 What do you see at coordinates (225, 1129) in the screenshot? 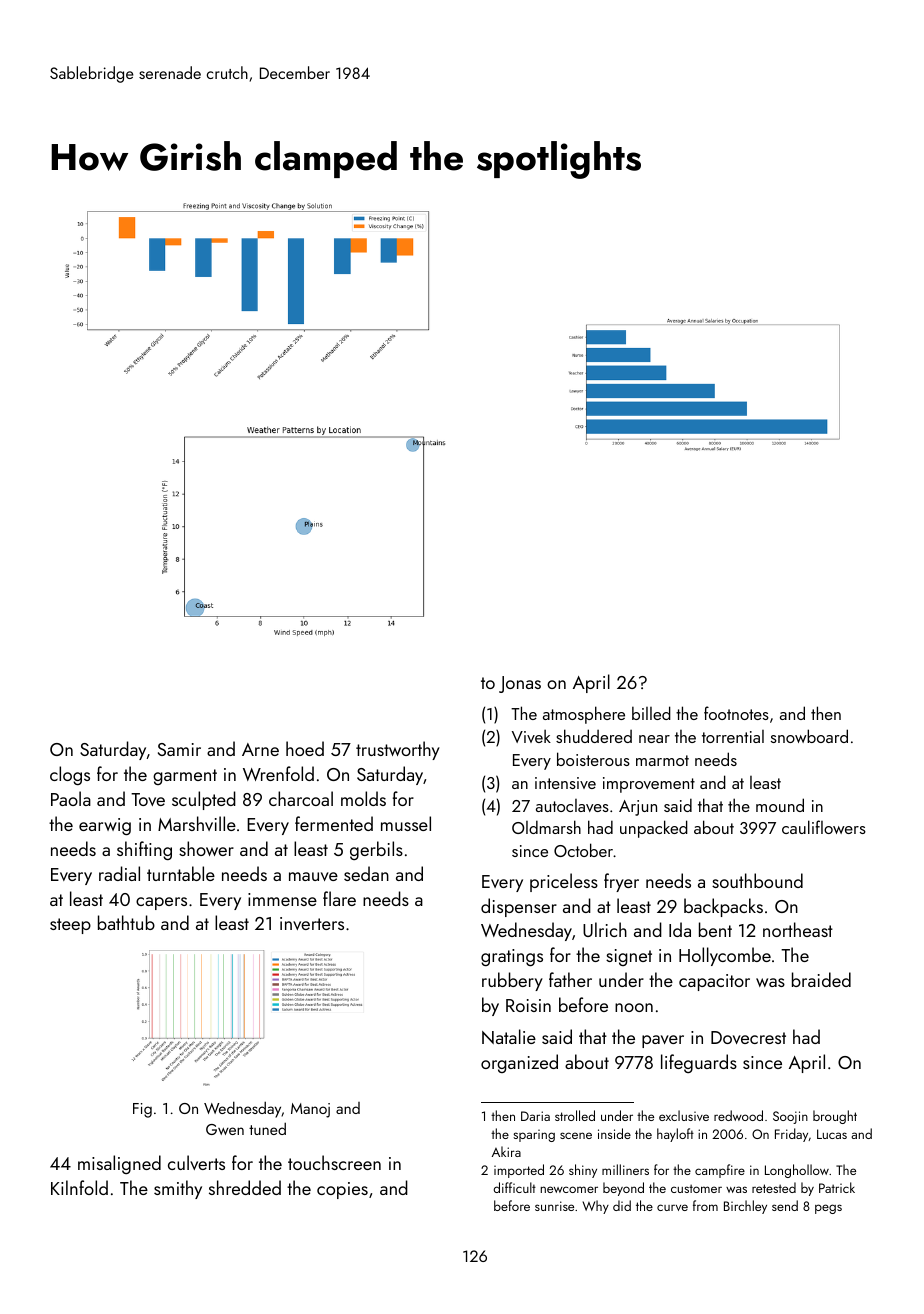
I see `Gwen` at bounding box center [225, 1129].
